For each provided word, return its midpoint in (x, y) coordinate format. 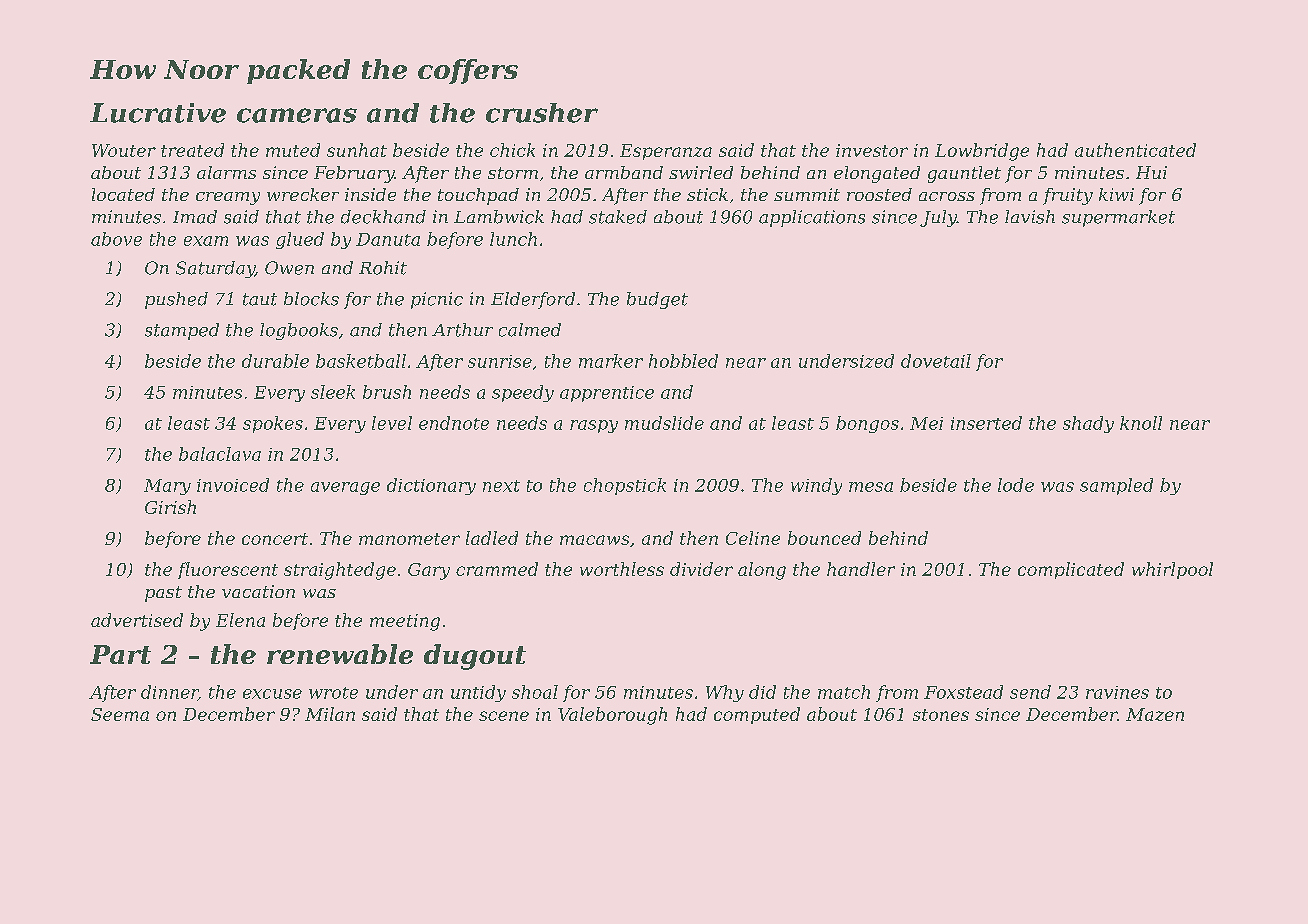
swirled (701, 172)
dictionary (431, 486)
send (1030, 692)
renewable (340, 654)
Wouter (124, 150)
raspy (594, 426)
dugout (475, 657)
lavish (1030, 217)
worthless (622, 569)
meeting (405, 622)
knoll (1141, 423)
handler (861, 569)
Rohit (383, 268)
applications (812, 218)
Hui (1151, 172)
